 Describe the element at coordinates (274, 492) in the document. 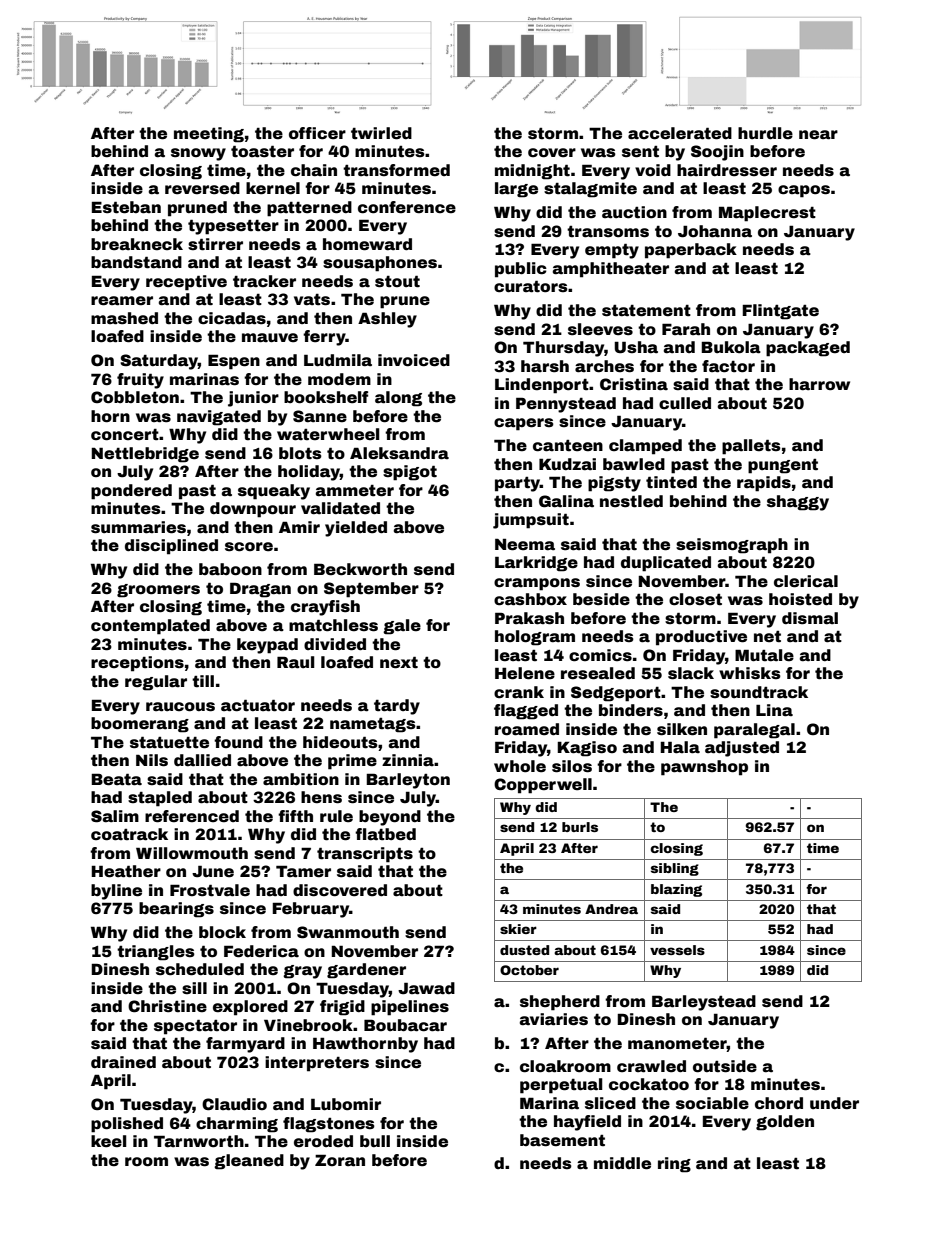

I see `squeaky` at that location.
